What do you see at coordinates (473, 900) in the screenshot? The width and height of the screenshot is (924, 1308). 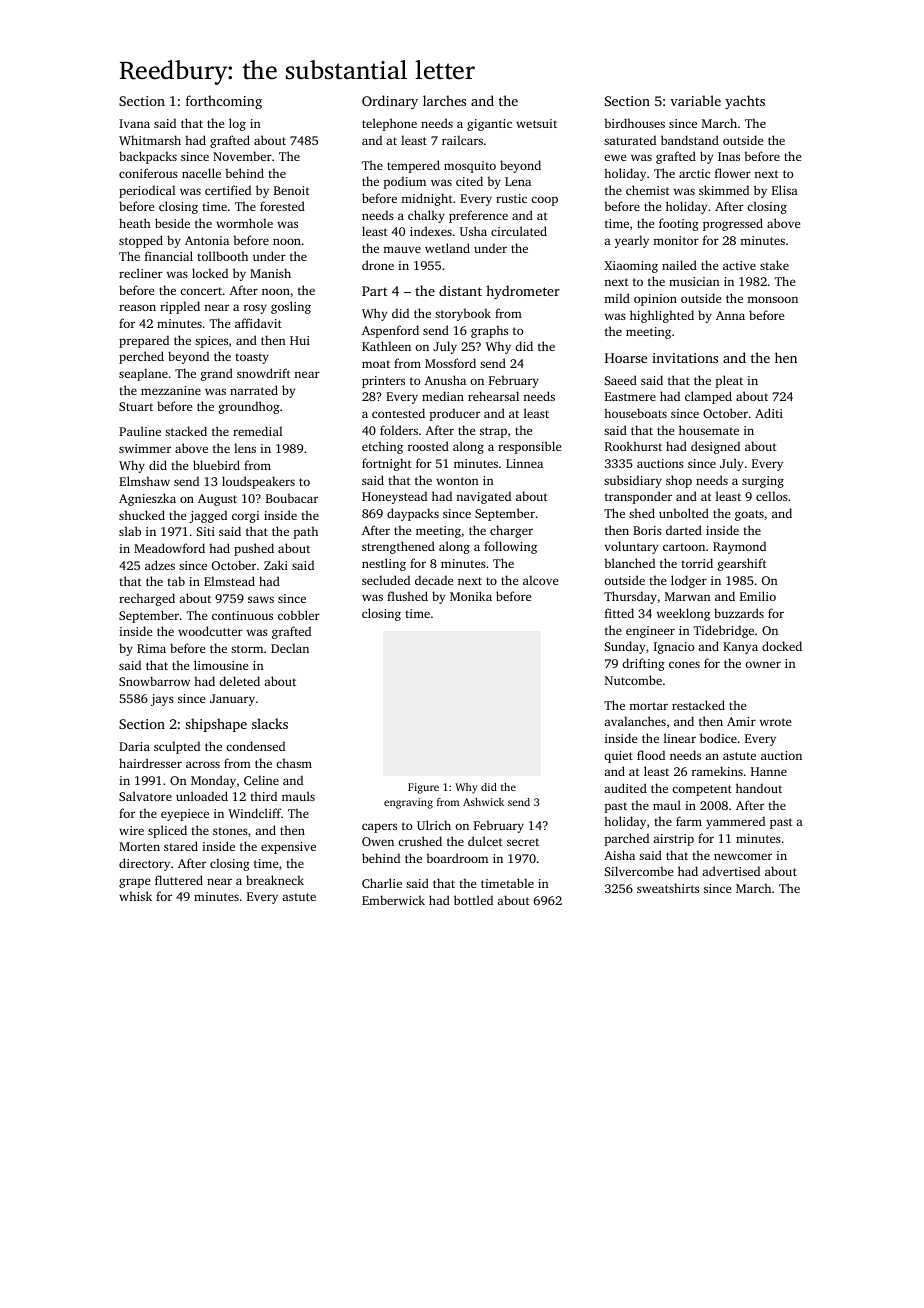 I see `bottled` at bounding box center [473, 900].
